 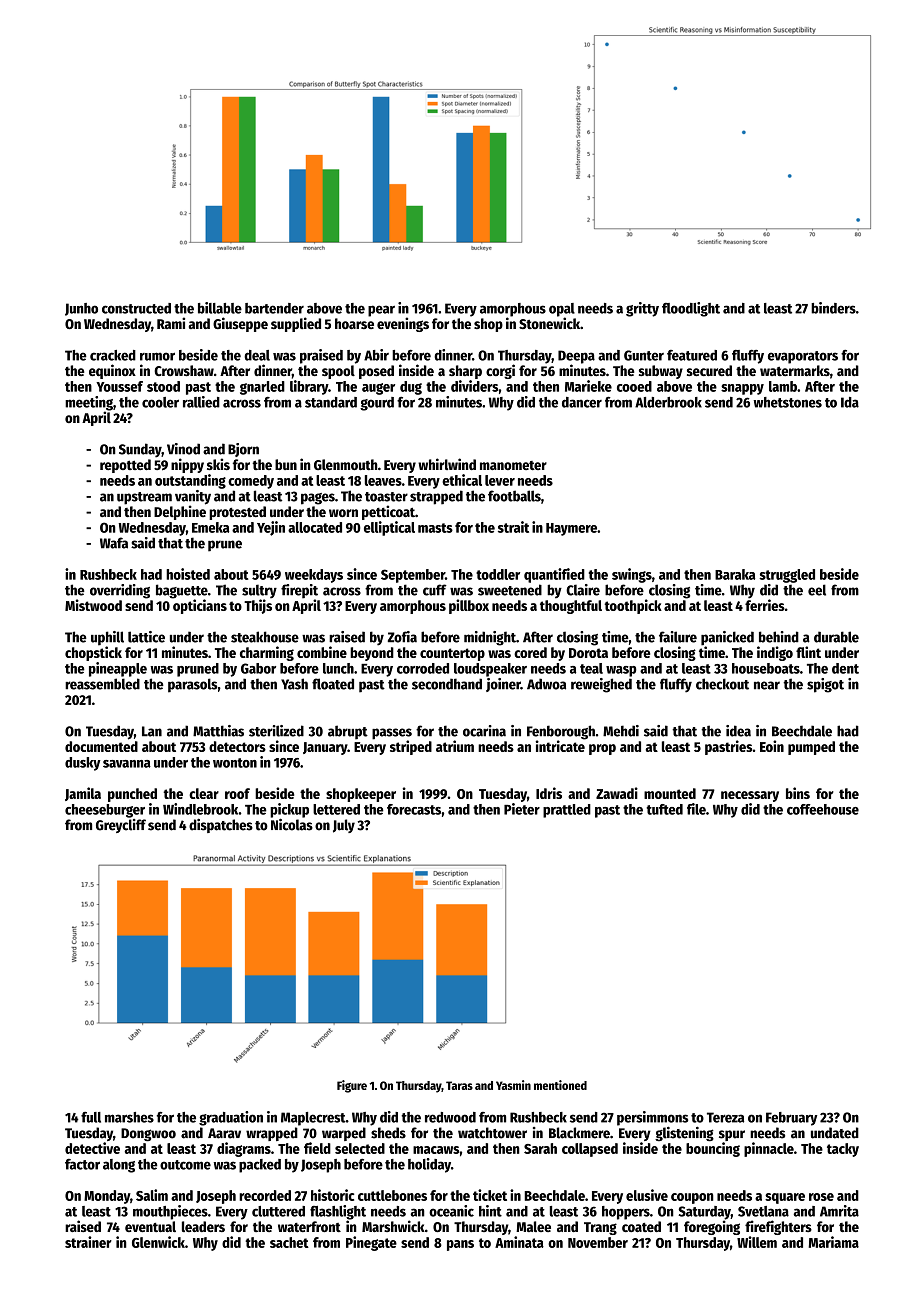 What do you see at coordinates (833, 308) in the page?
I see `binders` at bounding box center [833, 308].
